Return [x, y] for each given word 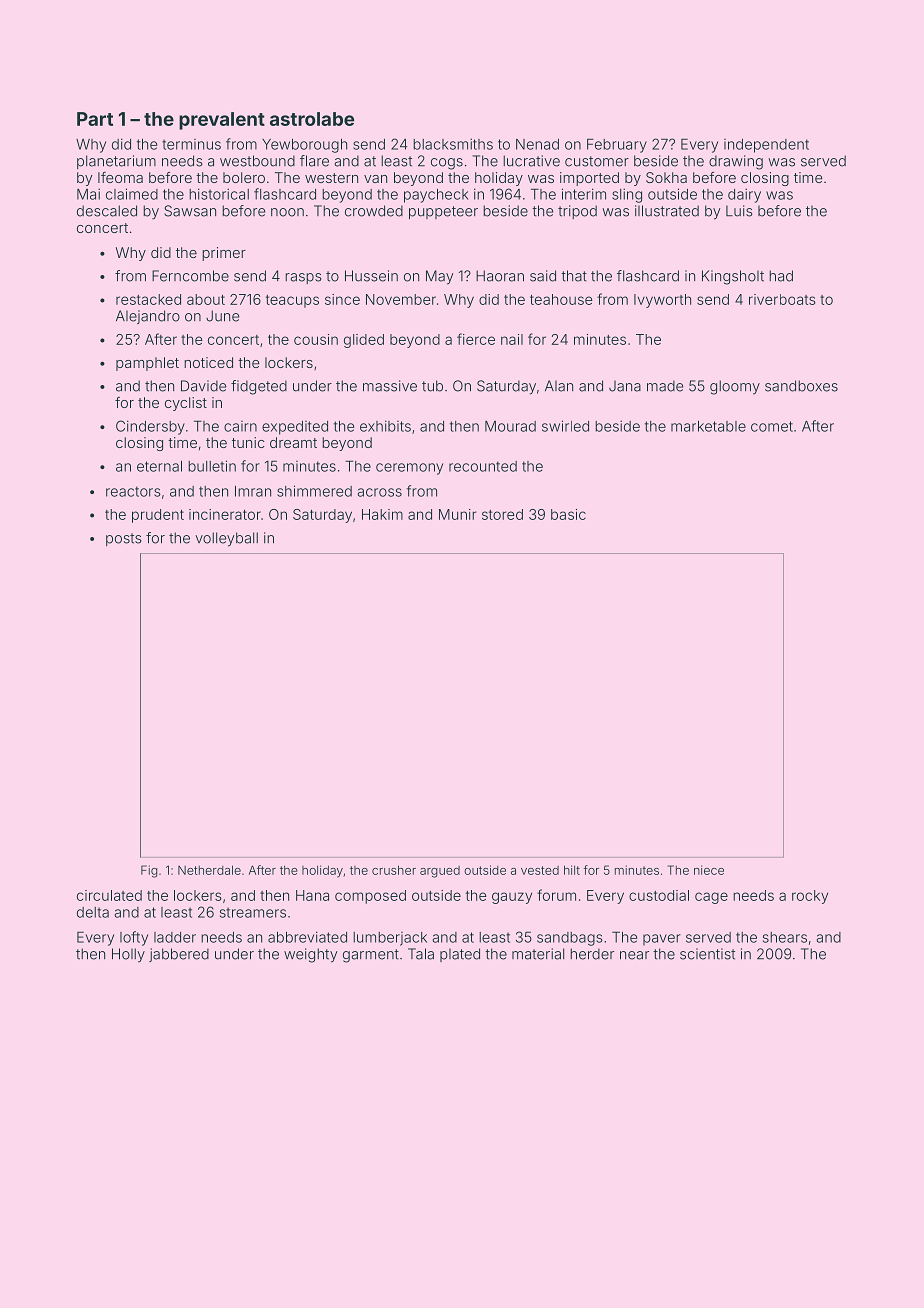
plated [460, 955]
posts [123, 539]
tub [432, 386]
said [543, 276]
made [665, 386]
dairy [744, 195]
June [222, 316]
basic [568, 514]
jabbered [179, 955]
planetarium [116, 162]
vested [540, 870]
